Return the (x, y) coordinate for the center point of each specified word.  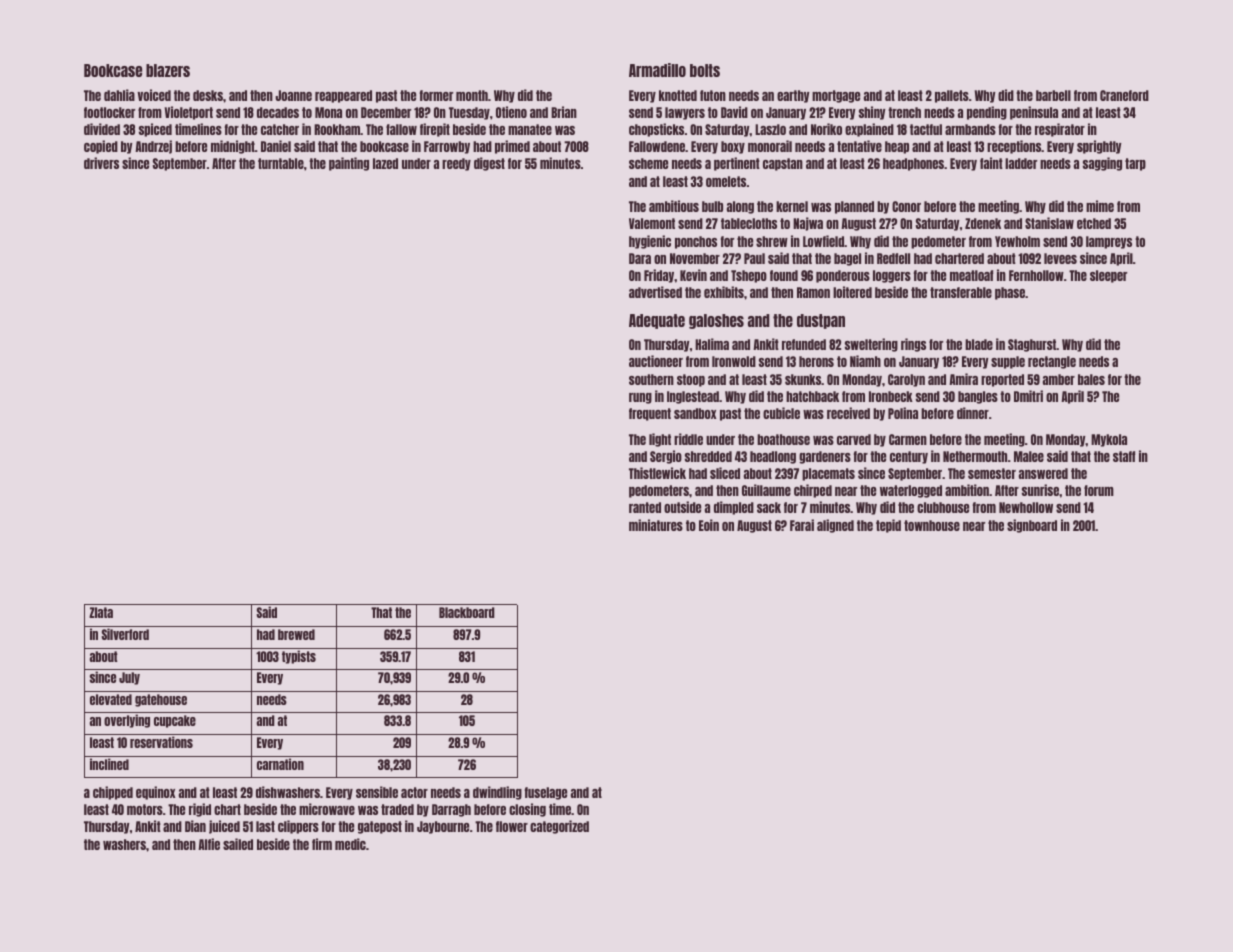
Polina (903, 413)
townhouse (932, 525)
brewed (296, 634)
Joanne (293, 95)
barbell (1053, 95)
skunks (803, 379)
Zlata (101, 612)
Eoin (709, 525)
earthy (793, 96)
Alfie (209, 844)
